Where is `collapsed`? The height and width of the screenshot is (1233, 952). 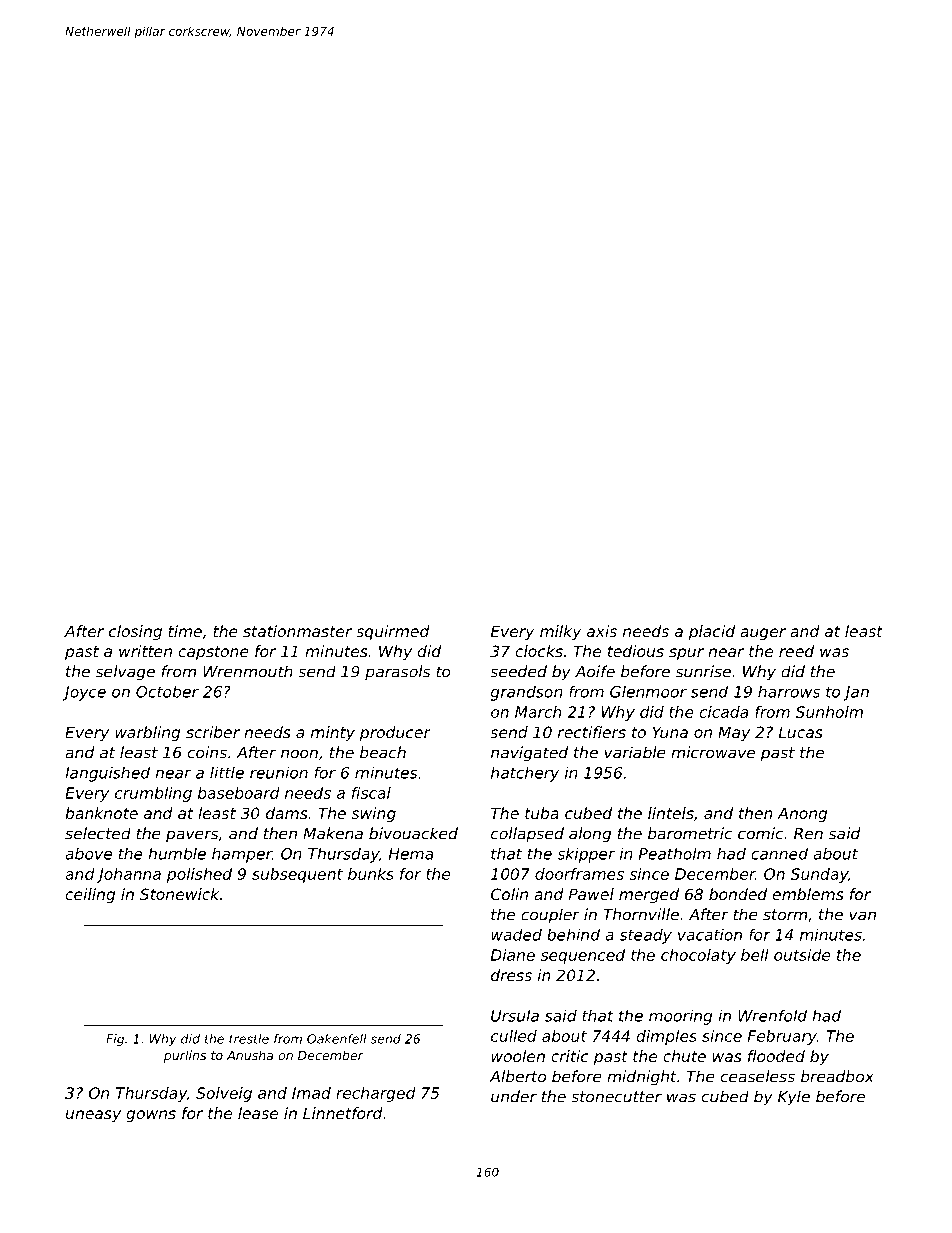
collapsed is located at coordinates (527, 835).
